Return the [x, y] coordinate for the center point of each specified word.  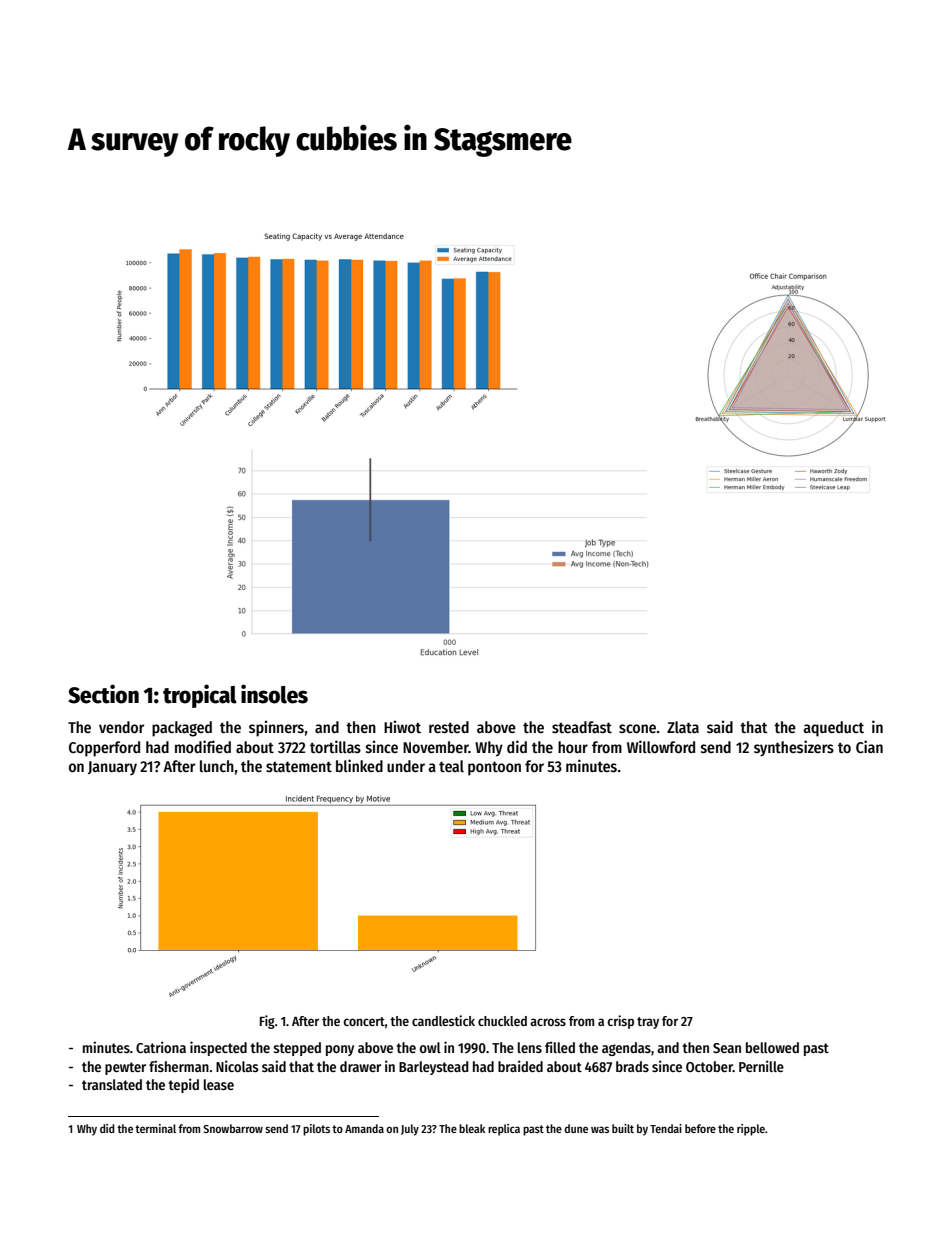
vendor [121, 727]
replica [504, 1130]
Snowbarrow [233, 1128]
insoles [274, 694]
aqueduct [833, 729]
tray [648, 1023]
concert [364, 1021]
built [623, 1128]
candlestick [443, 1020]
